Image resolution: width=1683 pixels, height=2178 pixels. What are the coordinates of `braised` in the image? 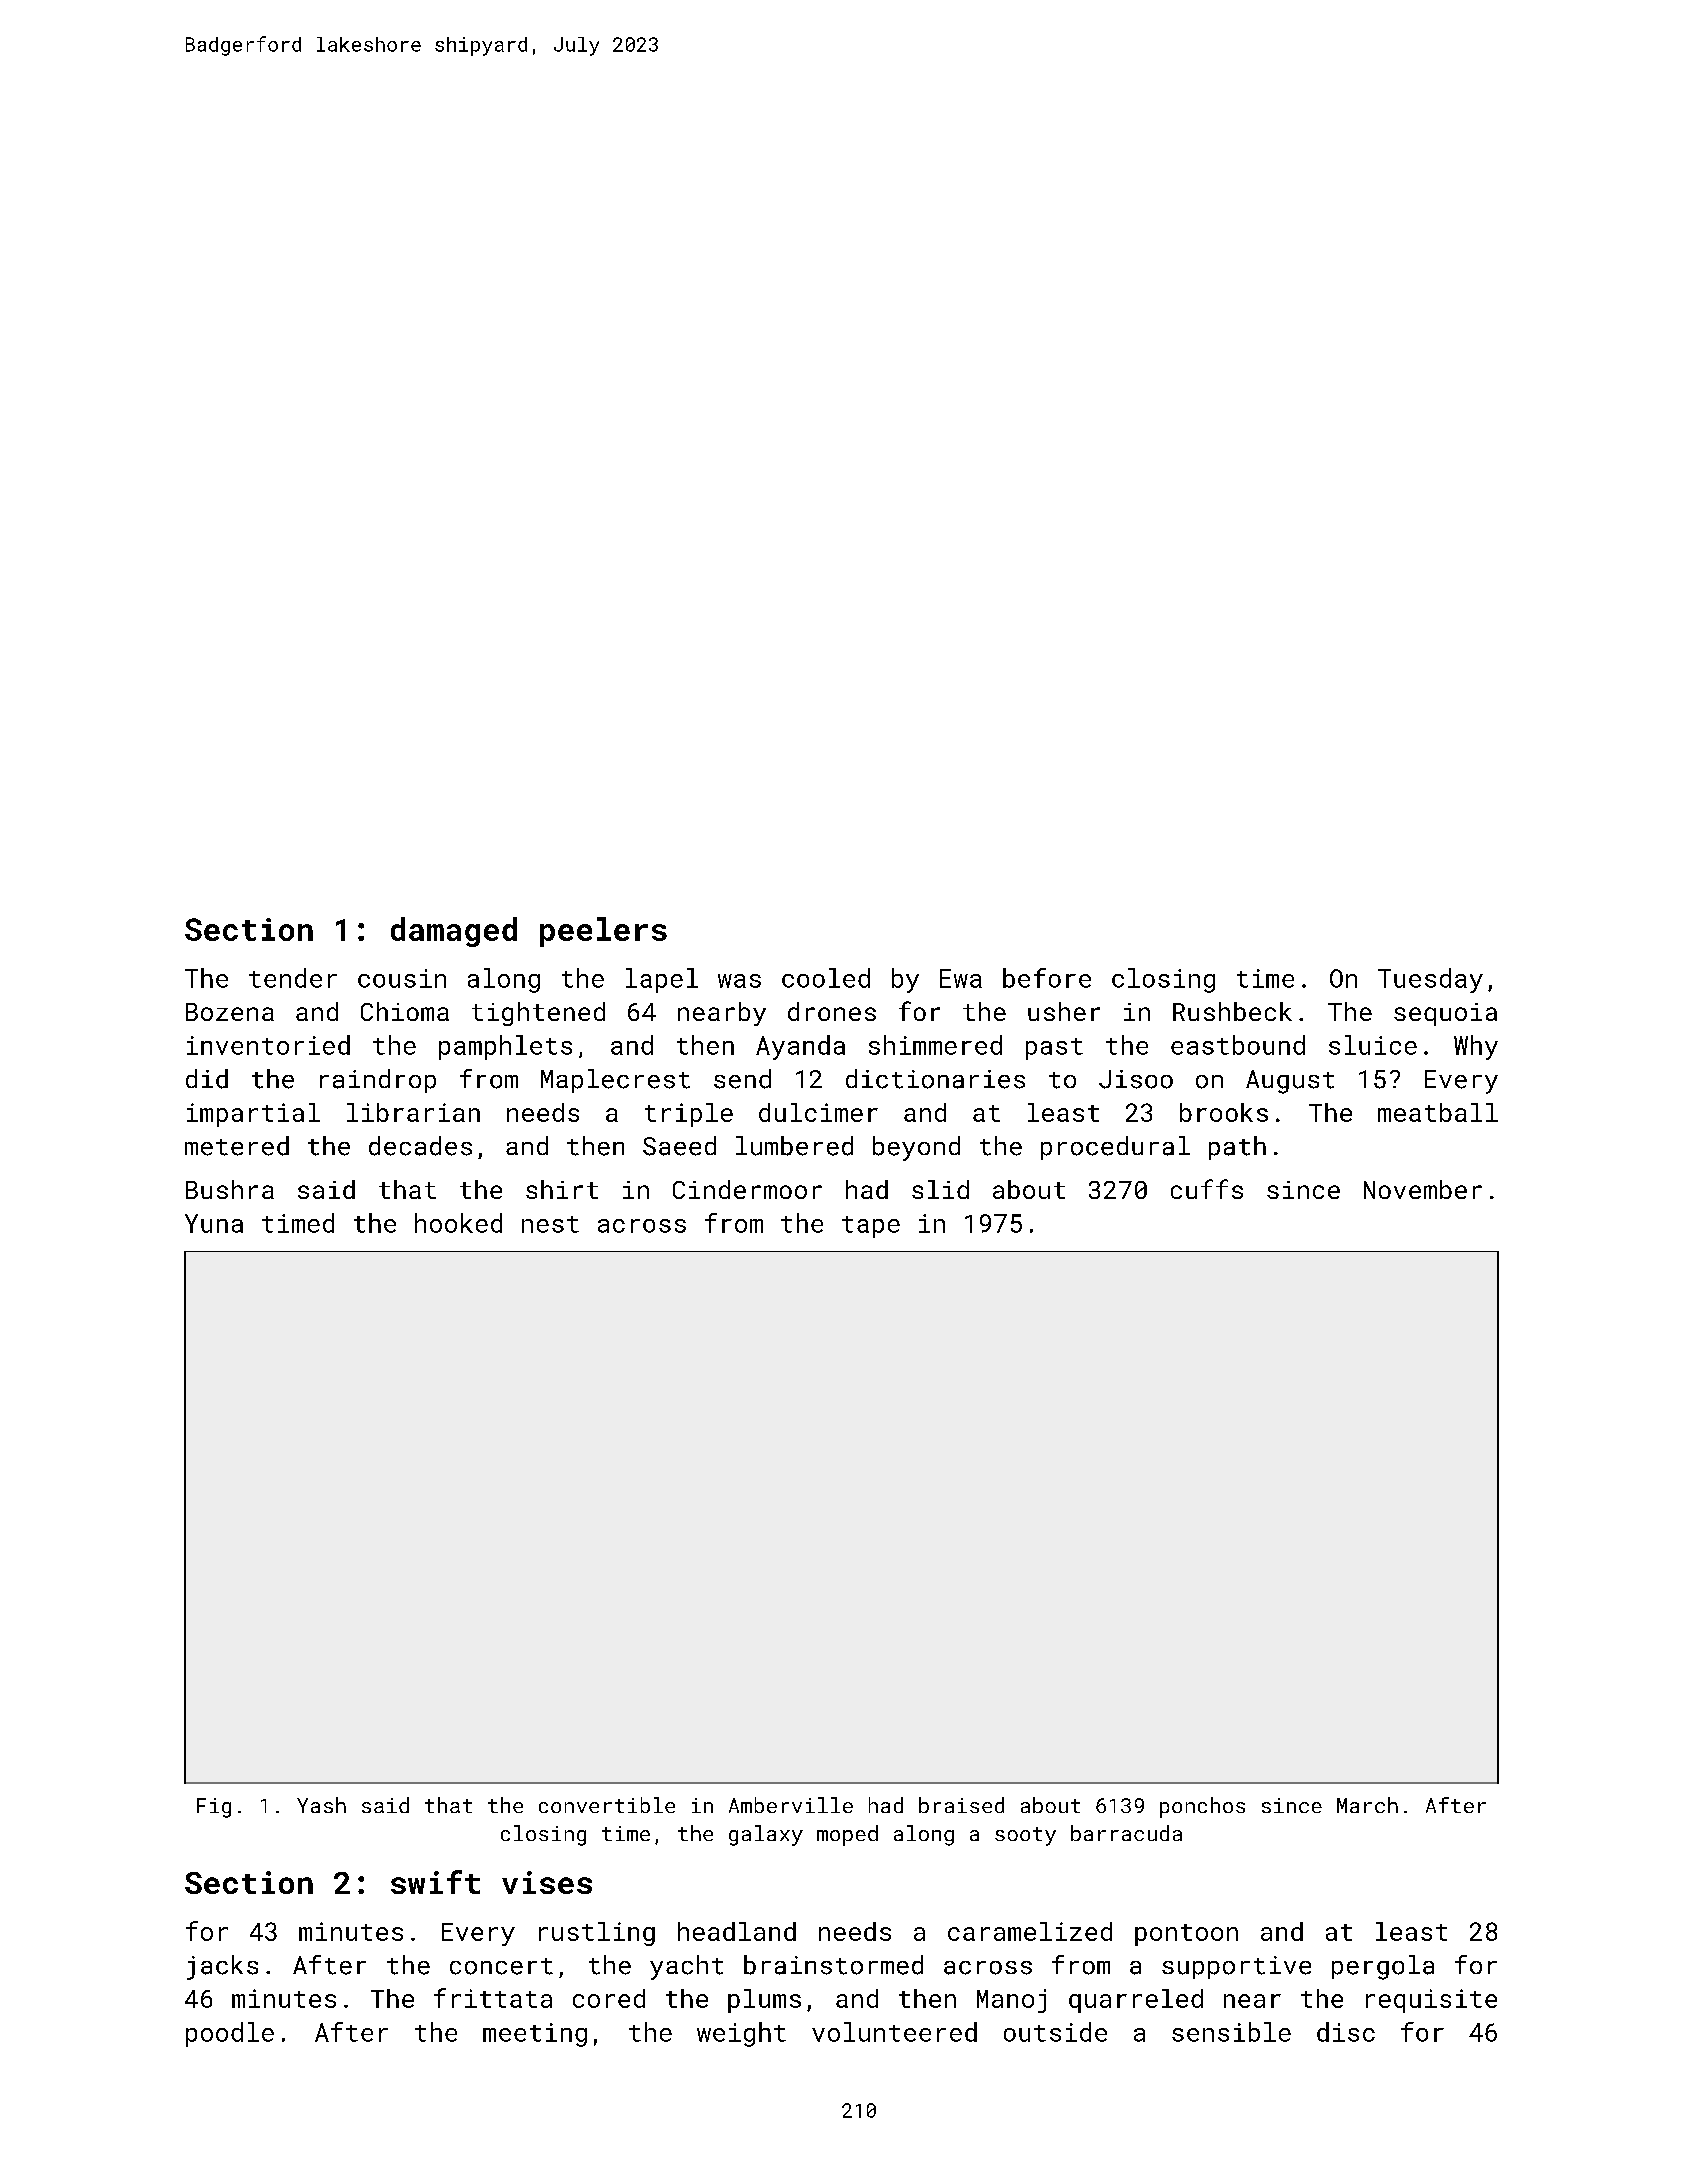 It's located at (961, 1805).
